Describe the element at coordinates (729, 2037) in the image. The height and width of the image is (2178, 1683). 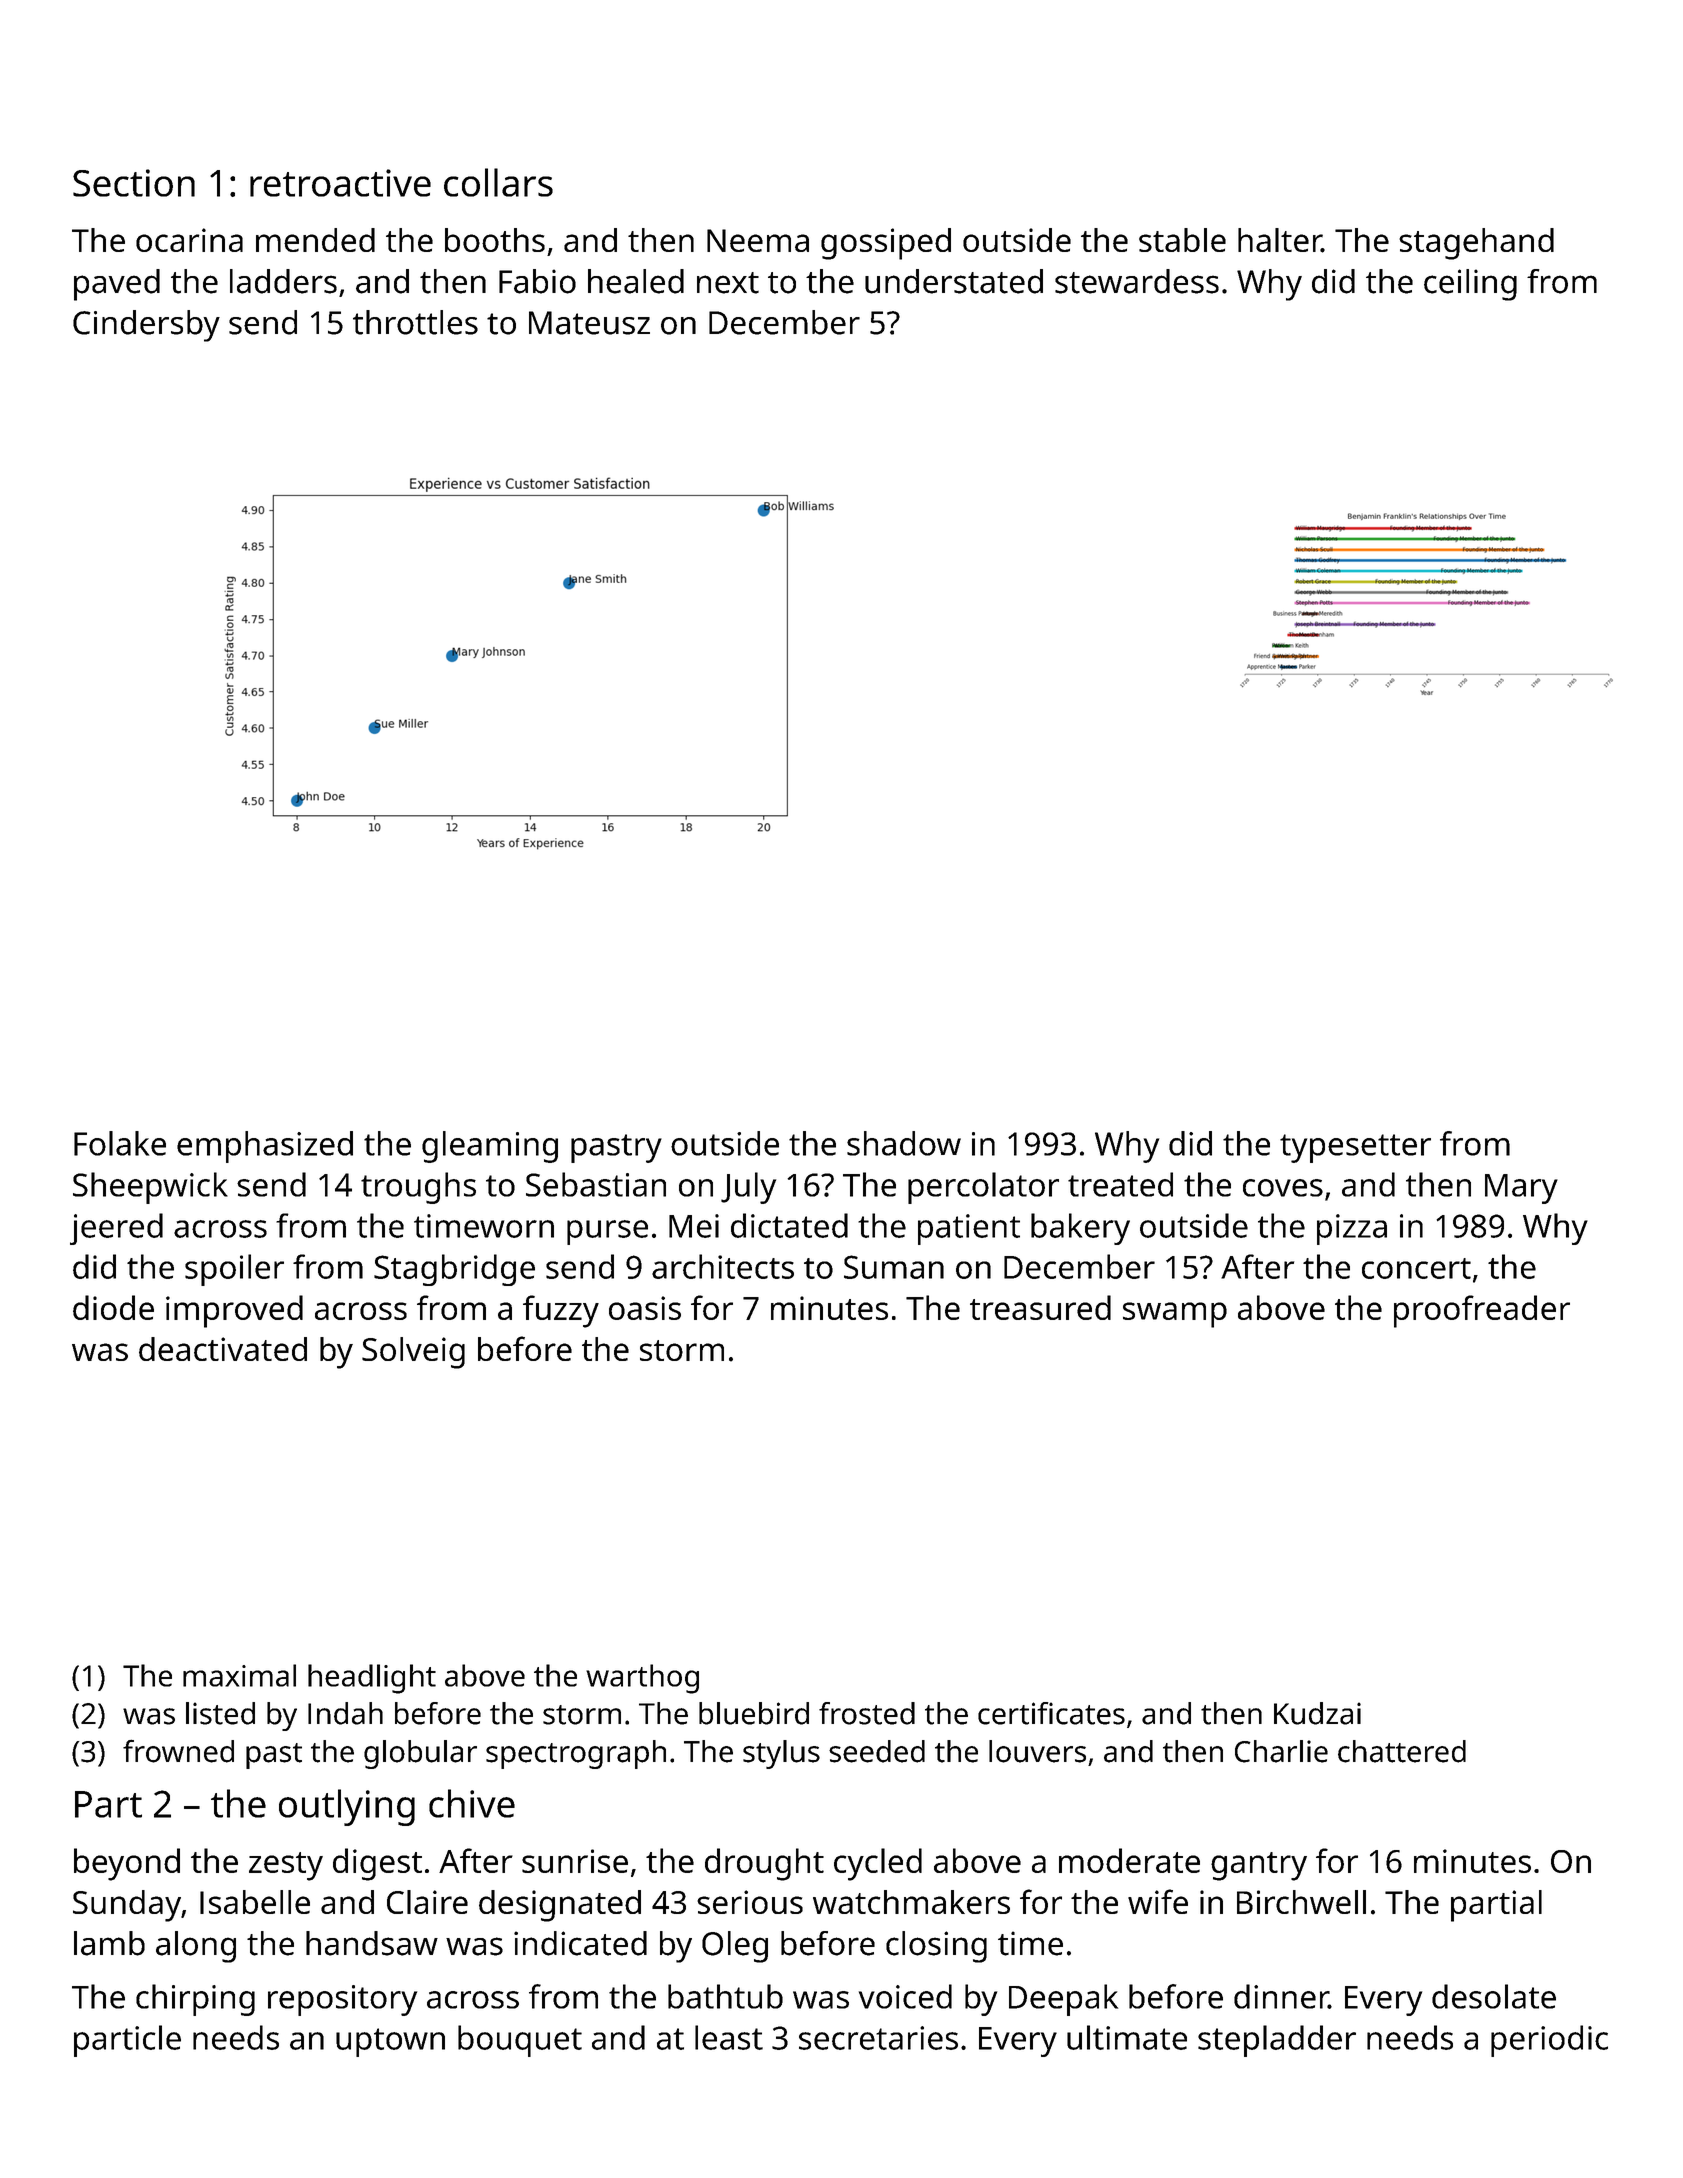
I see `least` at that location.
